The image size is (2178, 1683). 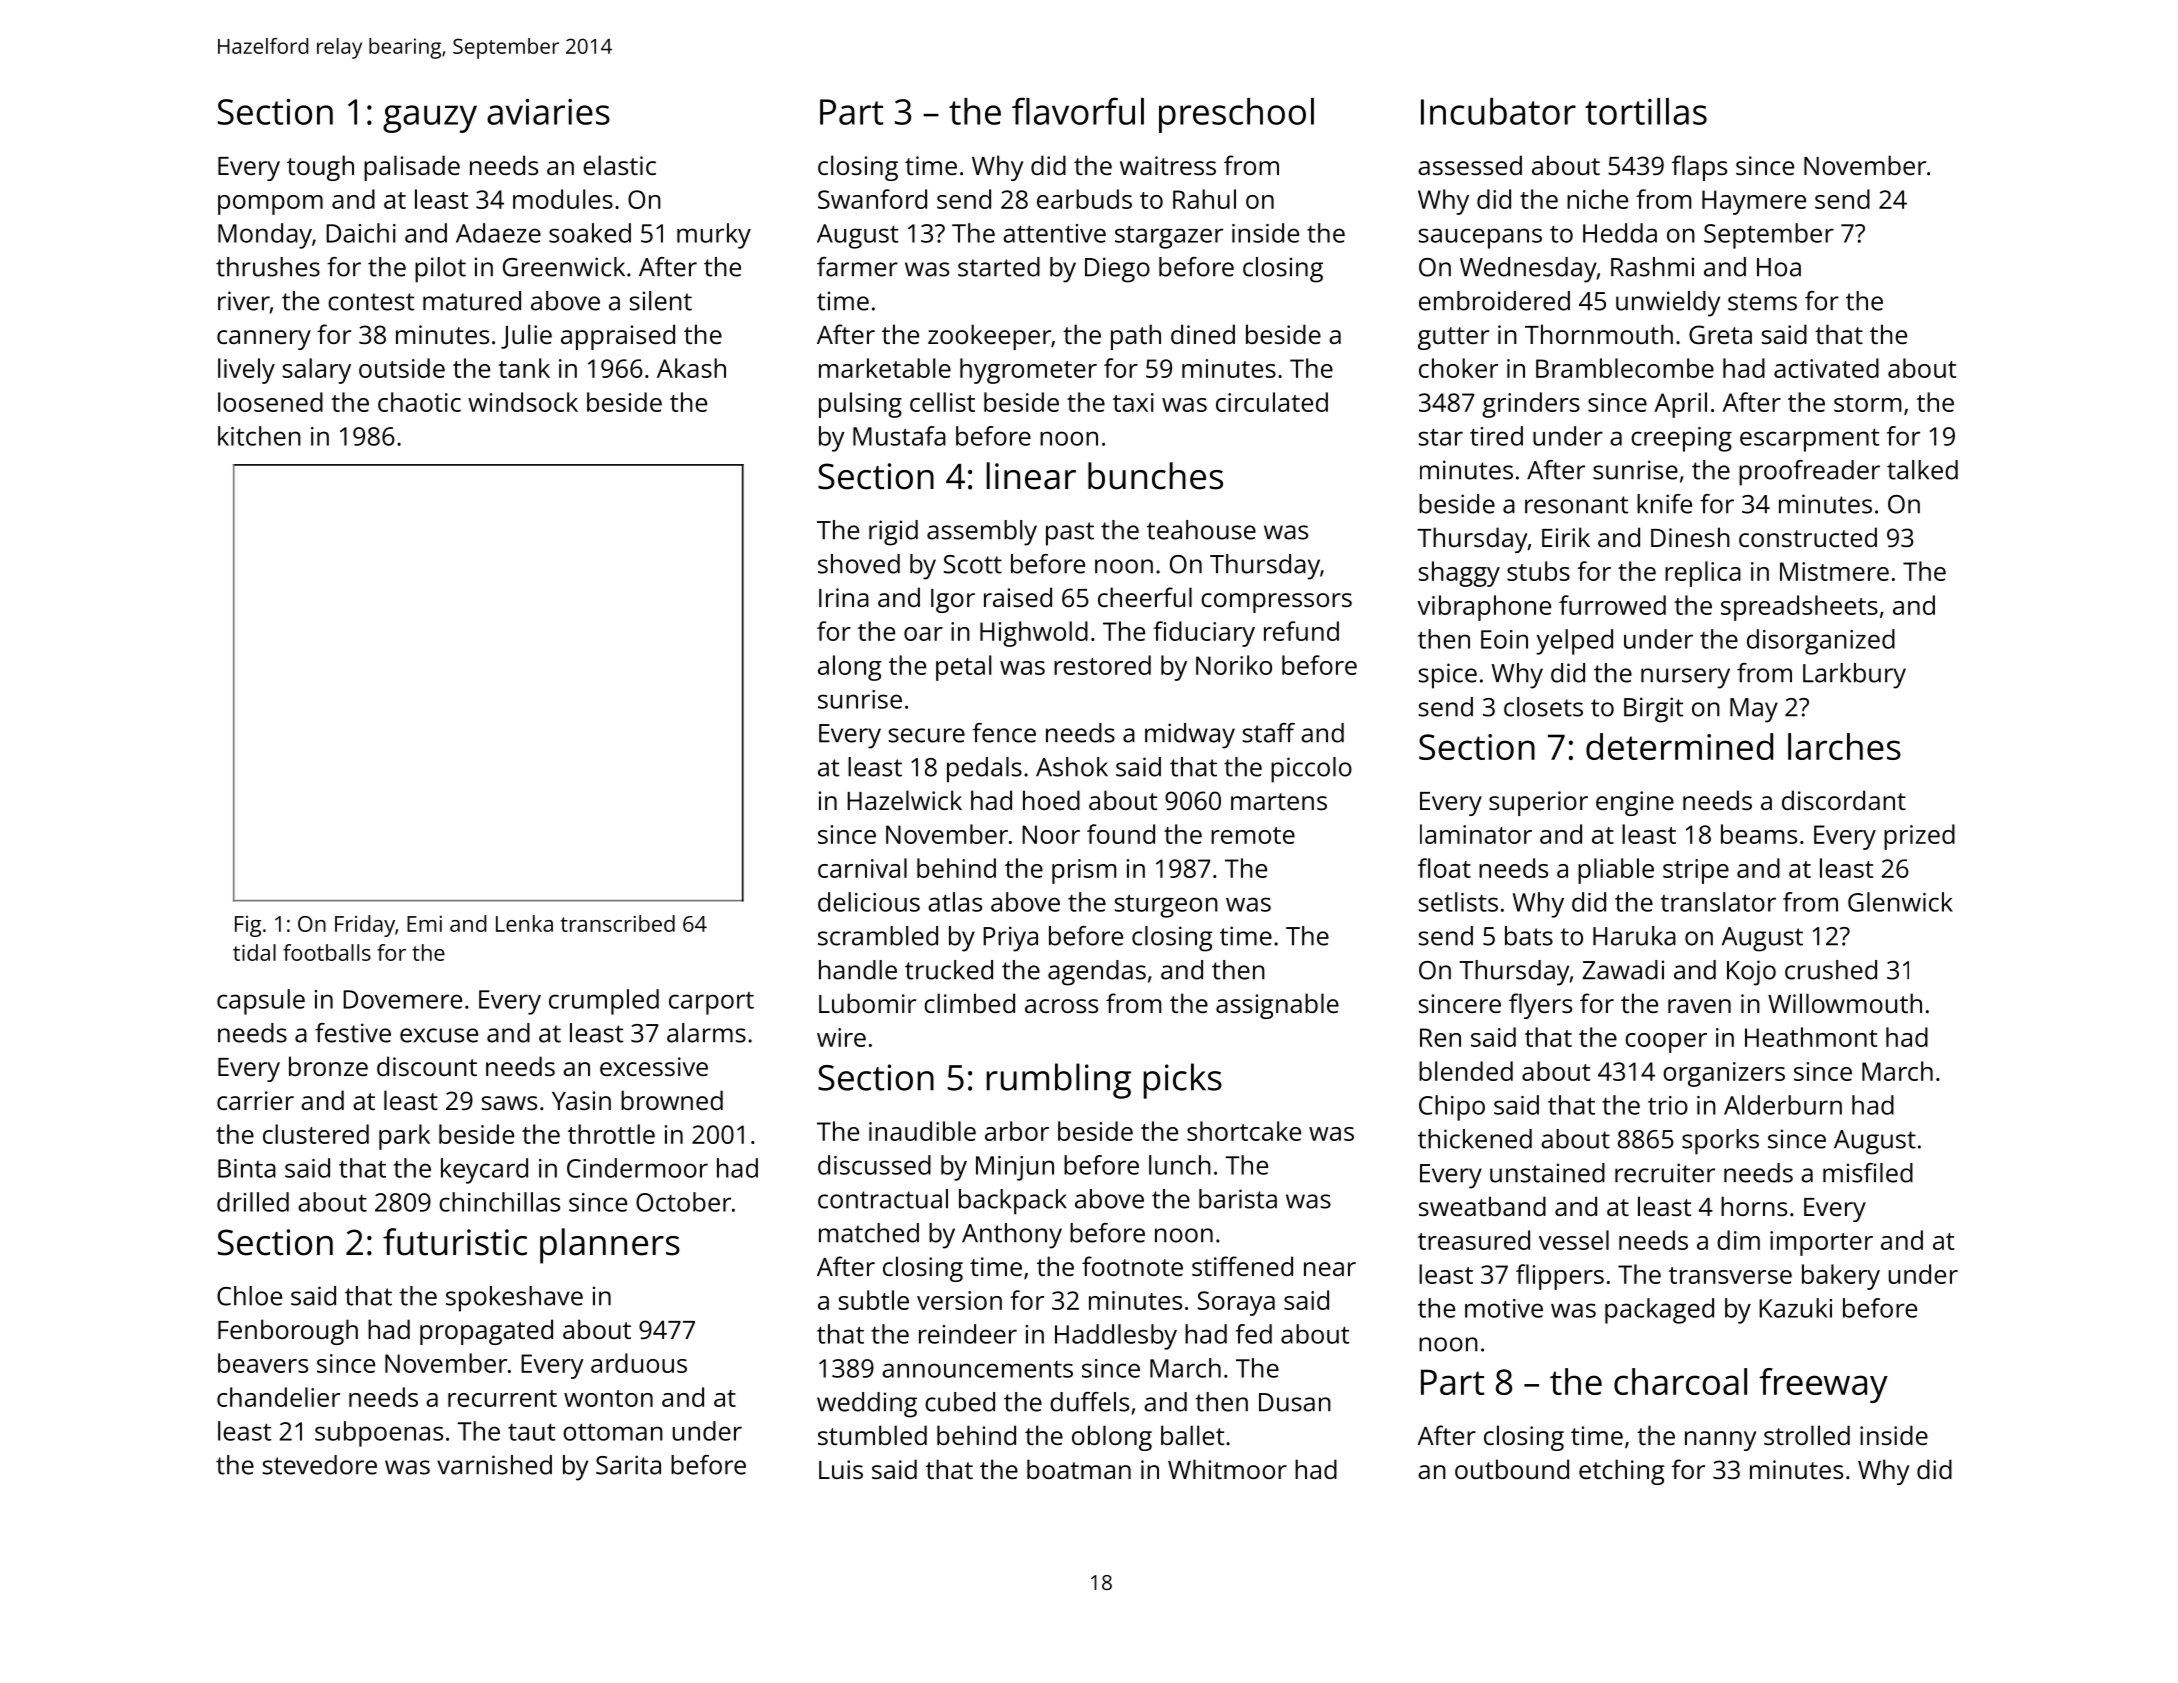 I want to click on Binta, so click(x=247, y=1168).
